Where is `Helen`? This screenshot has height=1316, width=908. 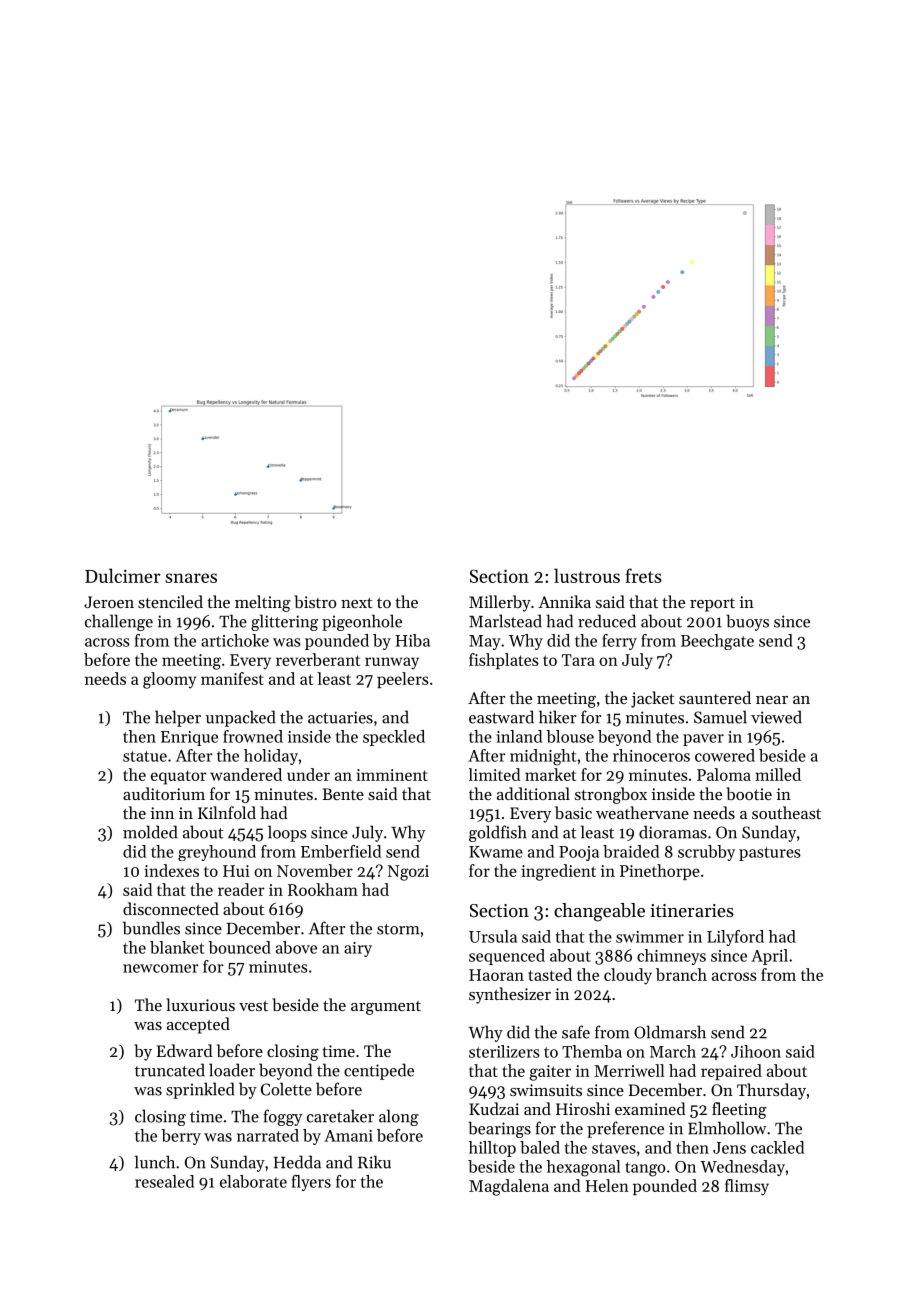
Helen is located at coordinates (607, 1185).
